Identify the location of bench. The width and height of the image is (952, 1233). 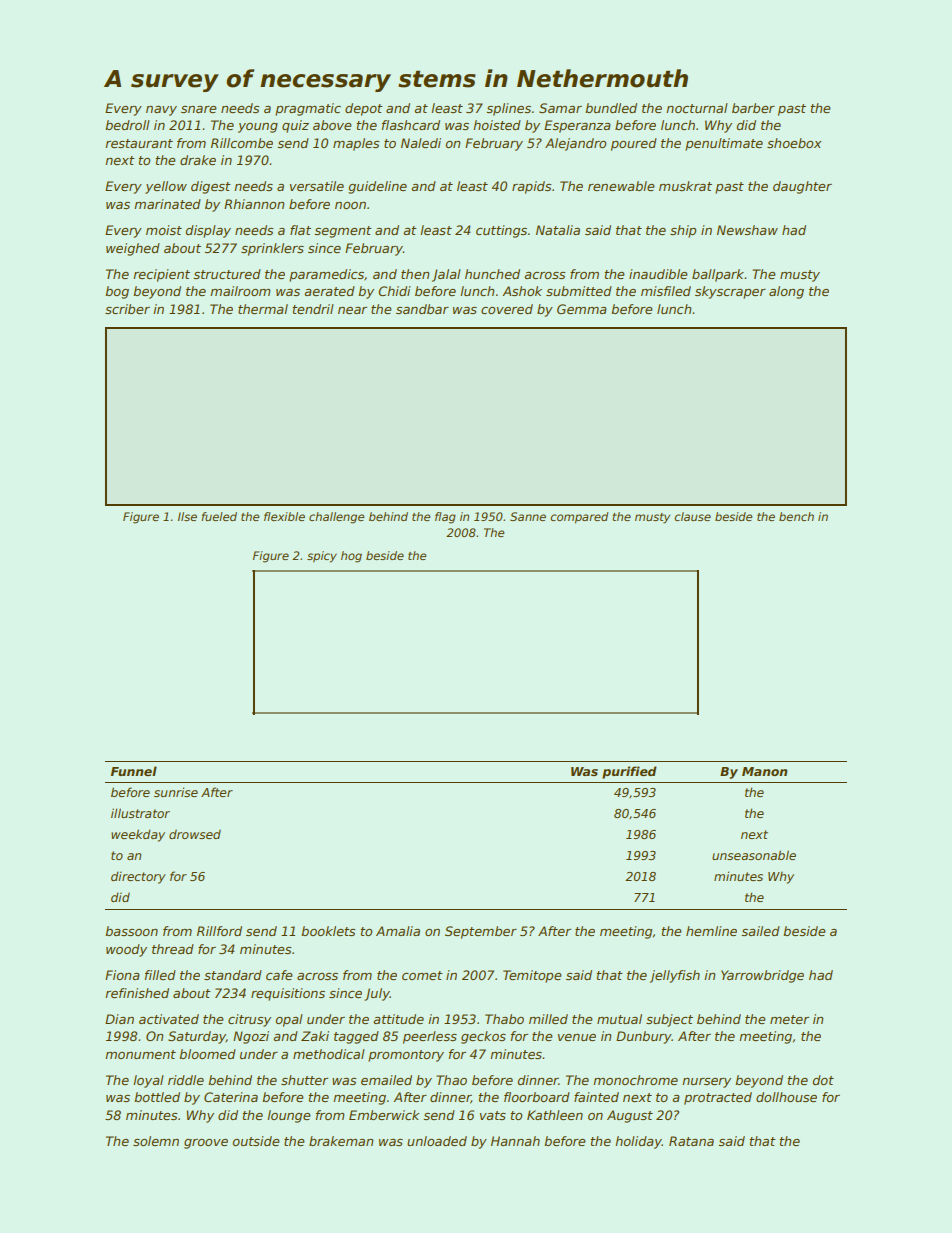
(796, 516).
